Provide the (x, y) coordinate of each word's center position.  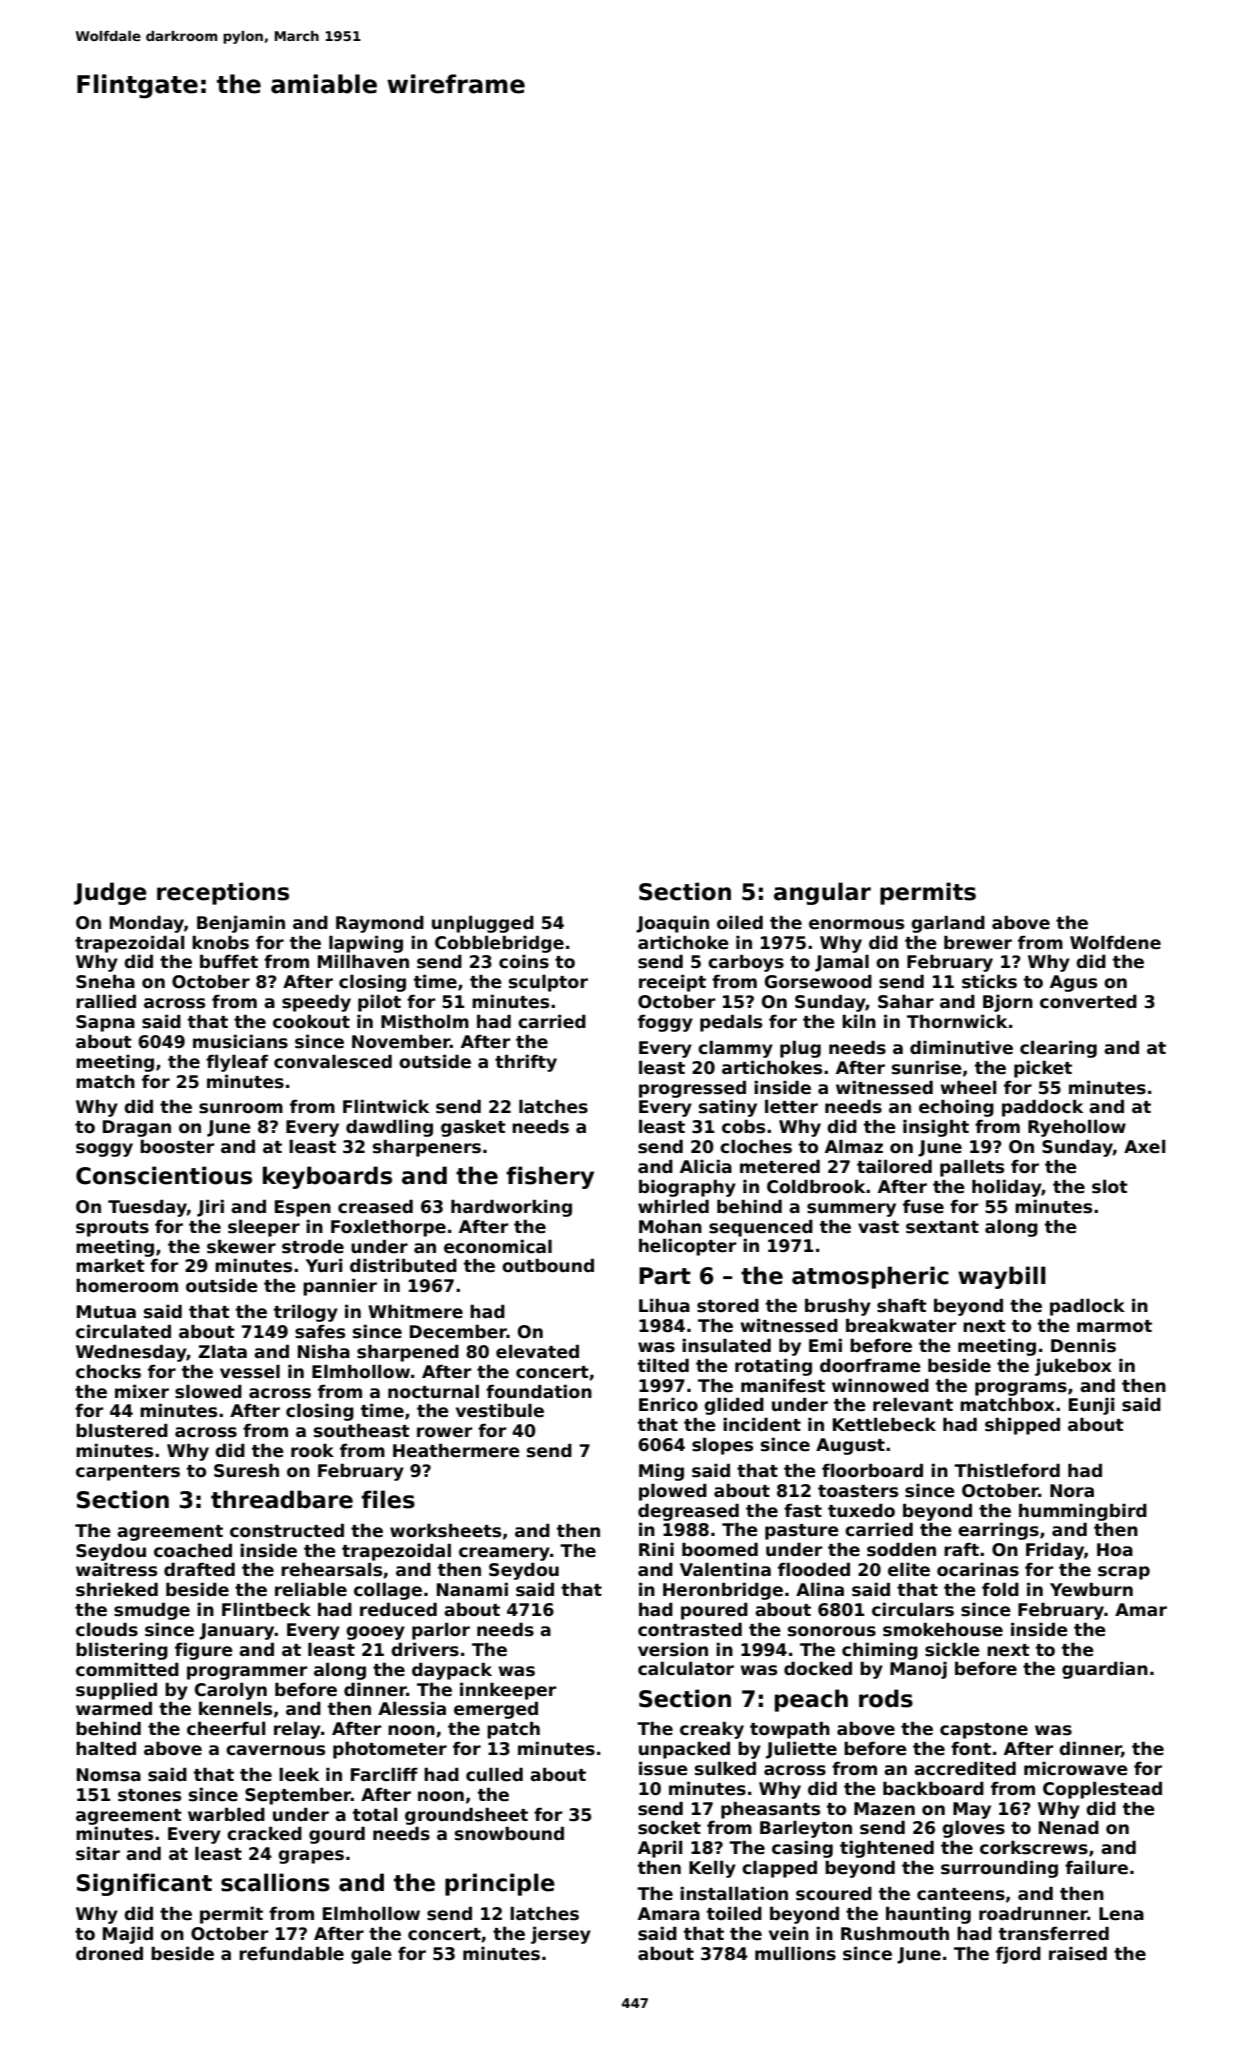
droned (109, 1953)
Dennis (1083, 1345)
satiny (728, 1108)
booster (177, 1146)
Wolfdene (1115, 942)
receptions (223, 893)
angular (822, 893)
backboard (933, 1788)
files (388, 1499)
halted (106, 1748)
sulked (725, 1768)
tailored (894, 1166)
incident (762, 1424)
